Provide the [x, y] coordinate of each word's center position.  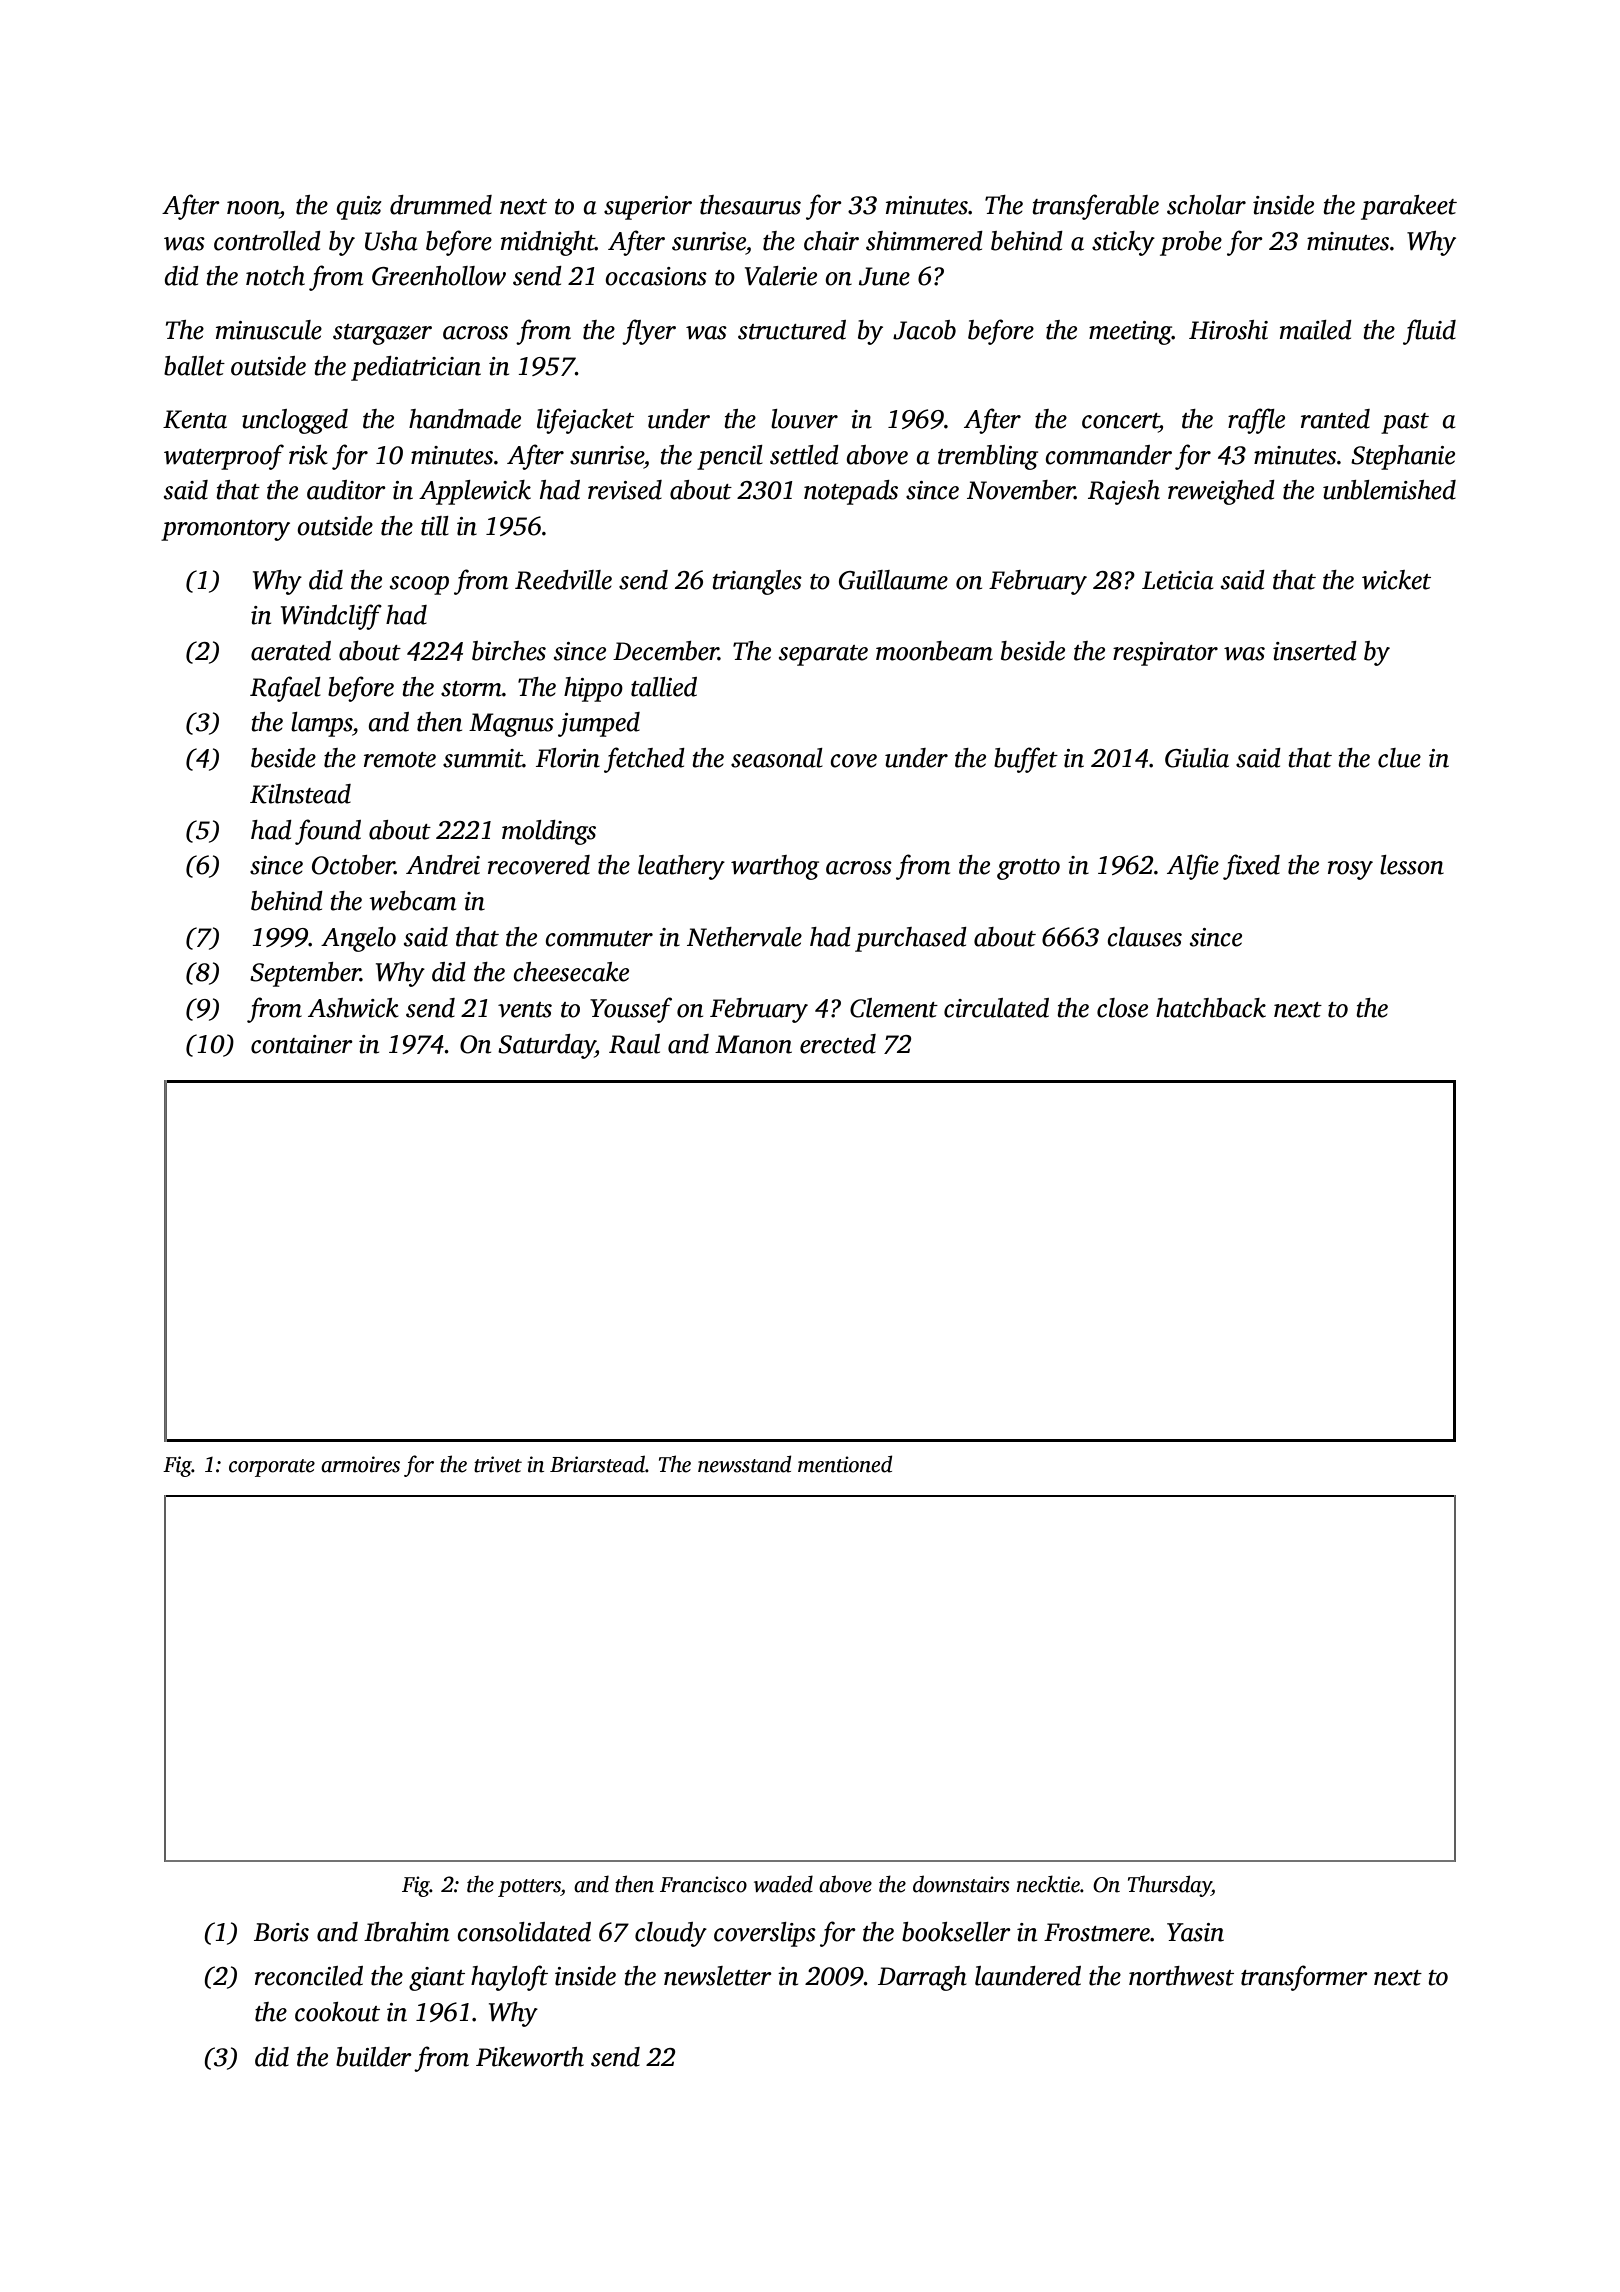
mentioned [845, 1464]
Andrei [443, 865]
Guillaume [893, 580]
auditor [346, 490]
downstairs [961, 1884]
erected [838, 1044]
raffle [1256, 421]
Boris [281, 1932]
